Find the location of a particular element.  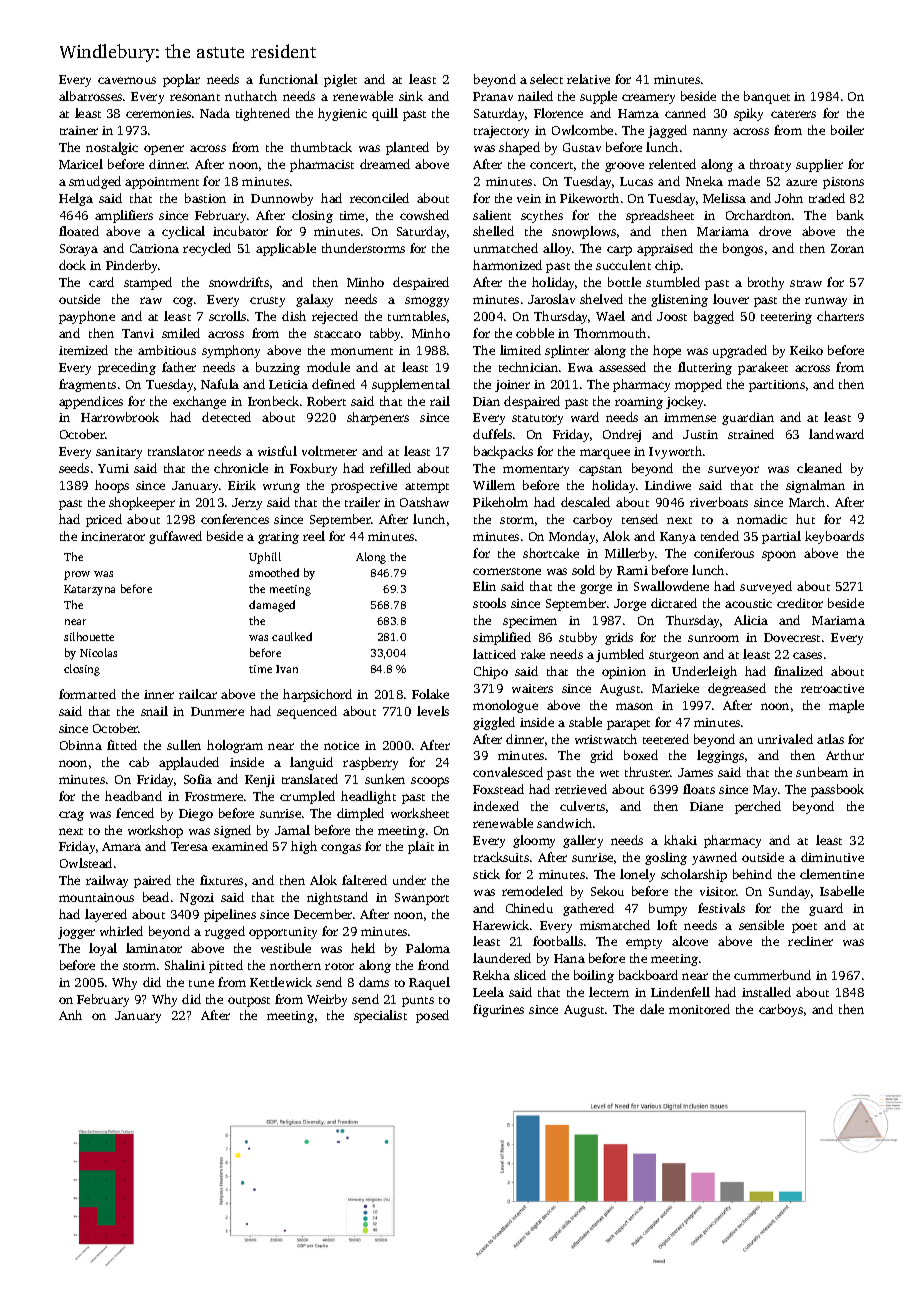

Nicolas is located at coordinates (98, 652).
